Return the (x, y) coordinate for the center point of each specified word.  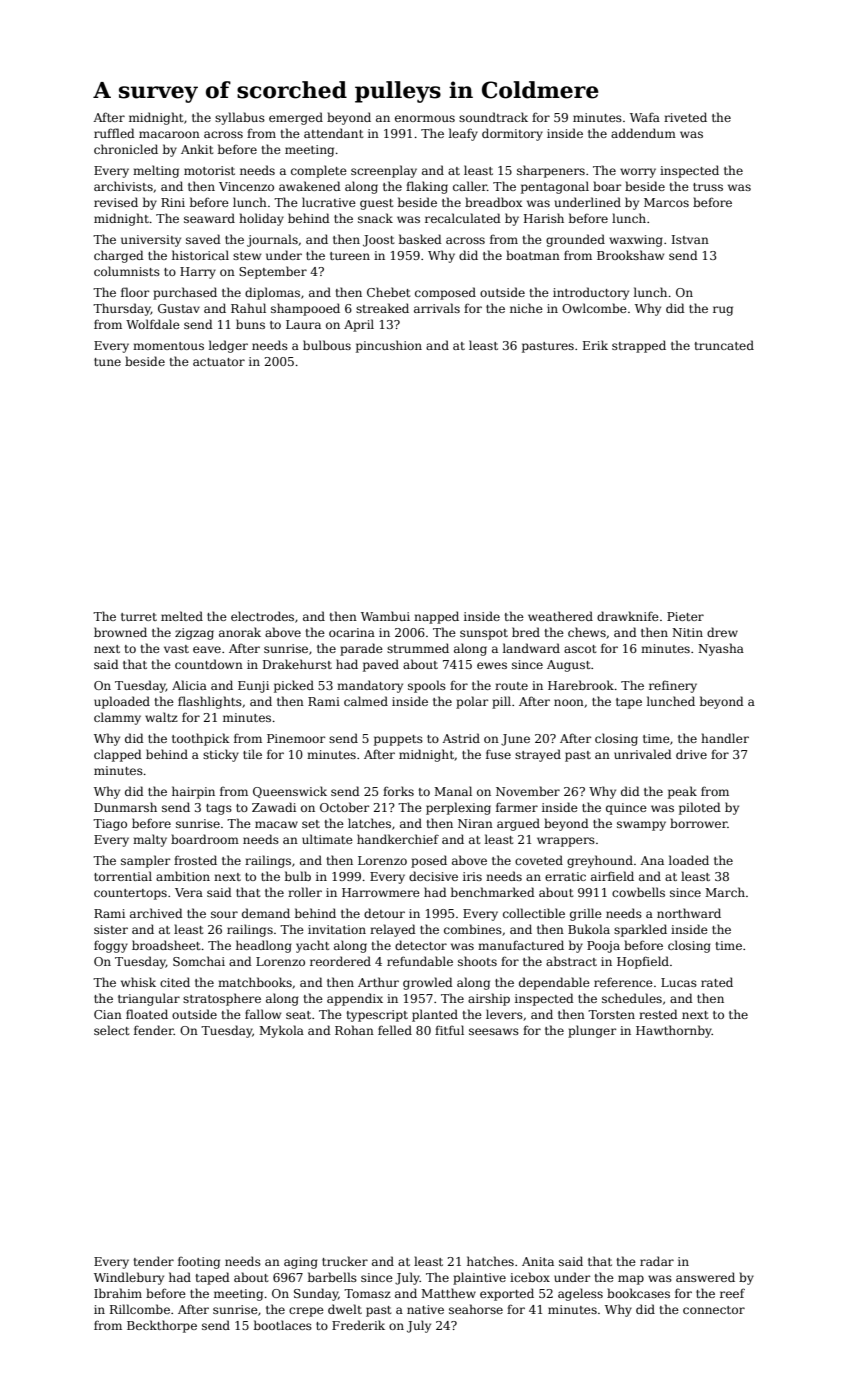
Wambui (385, 616)
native (425, 1309)
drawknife (628, 616)
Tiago (110, 825)
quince (626, 809)
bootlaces (283, 1325)
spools (427, 686)
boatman (533, 255)
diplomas (272, 293)
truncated (724, 345)
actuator (219, 362)
